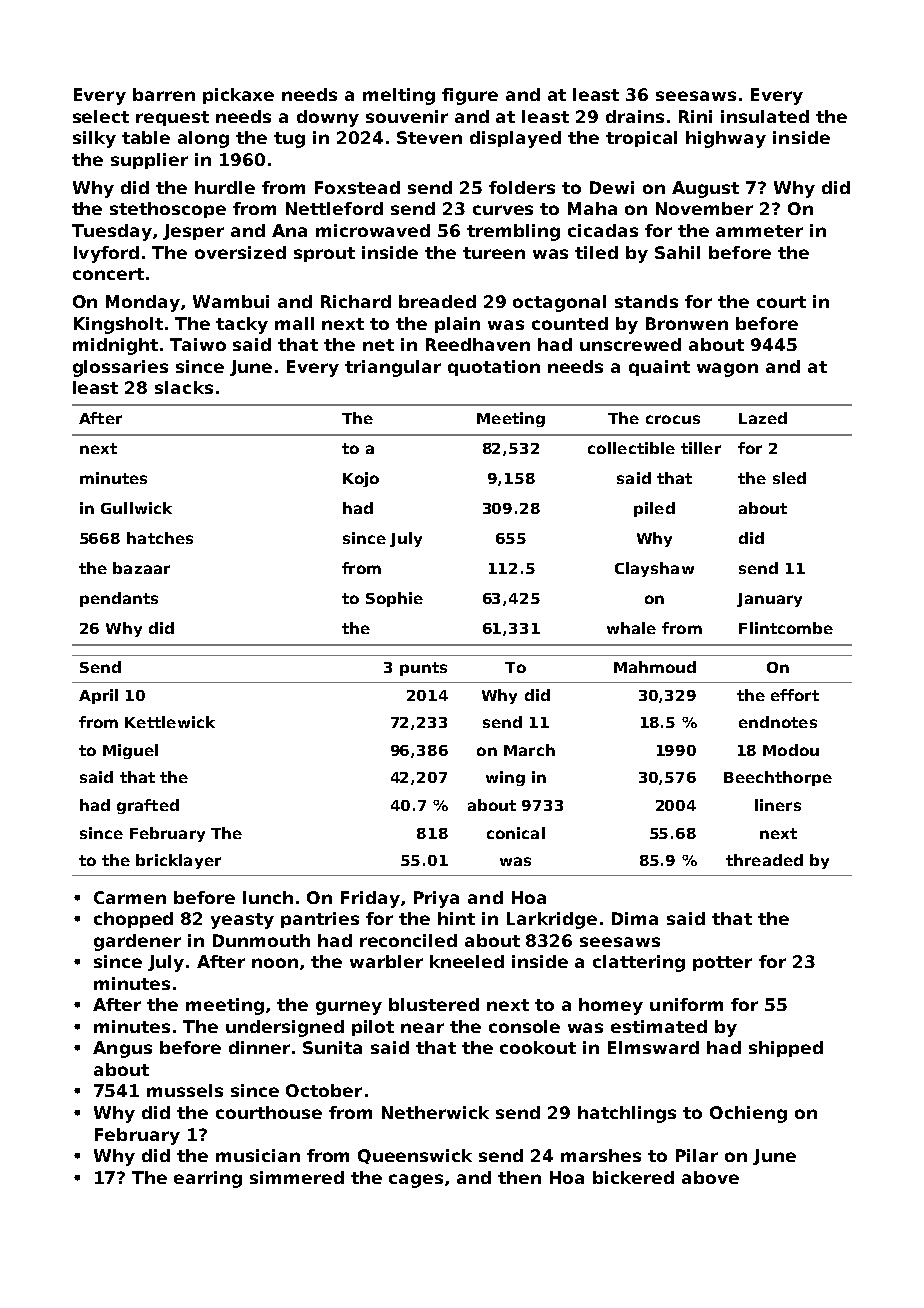 The width and height of the page is (924, 1308). Describe the element at coordinates (238, 96) in the page. I see `pickaxe` at that location.
